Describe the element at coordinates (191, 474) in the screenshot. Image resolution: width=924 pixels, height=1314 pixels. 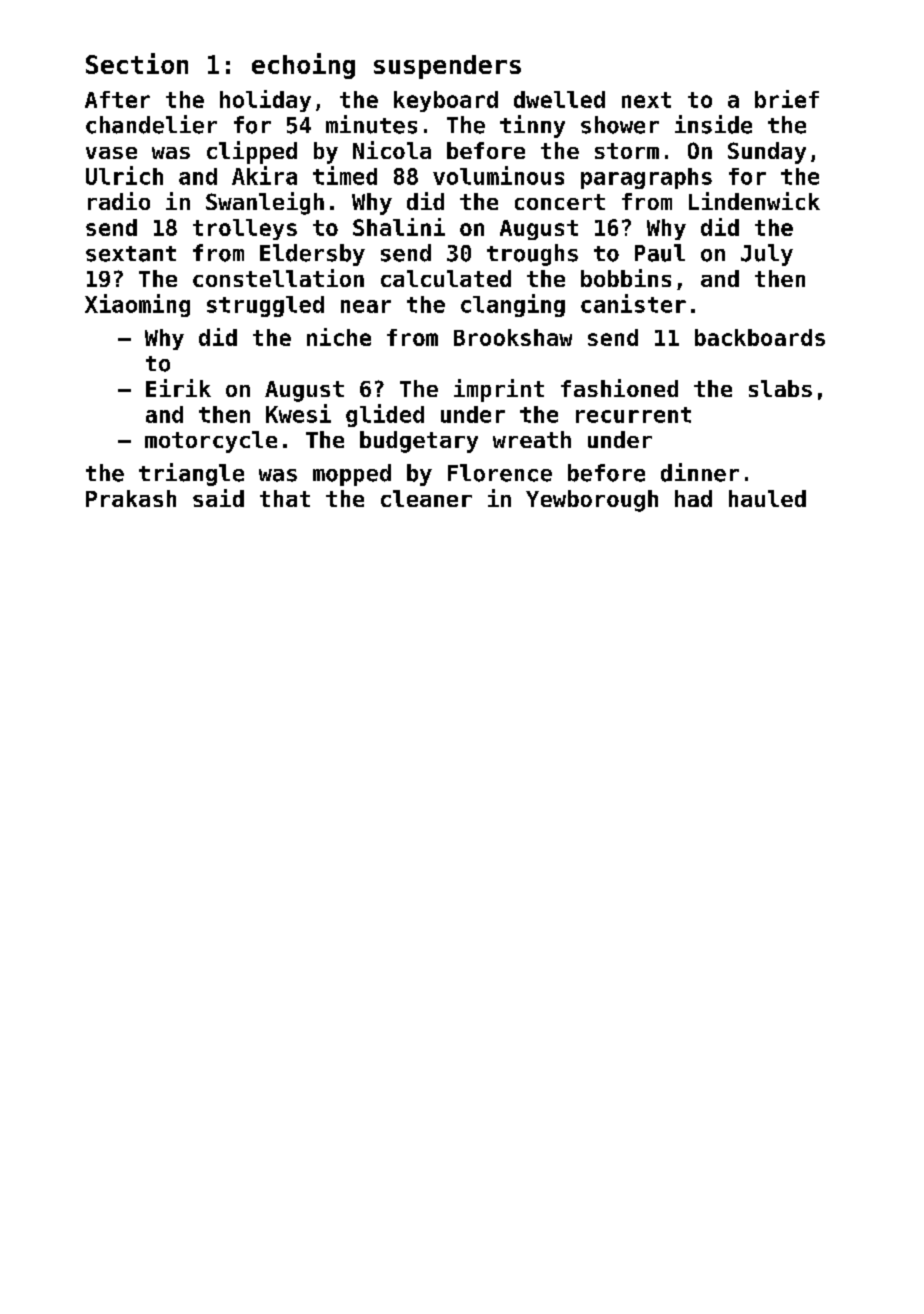
I see `triangle` at that location.
